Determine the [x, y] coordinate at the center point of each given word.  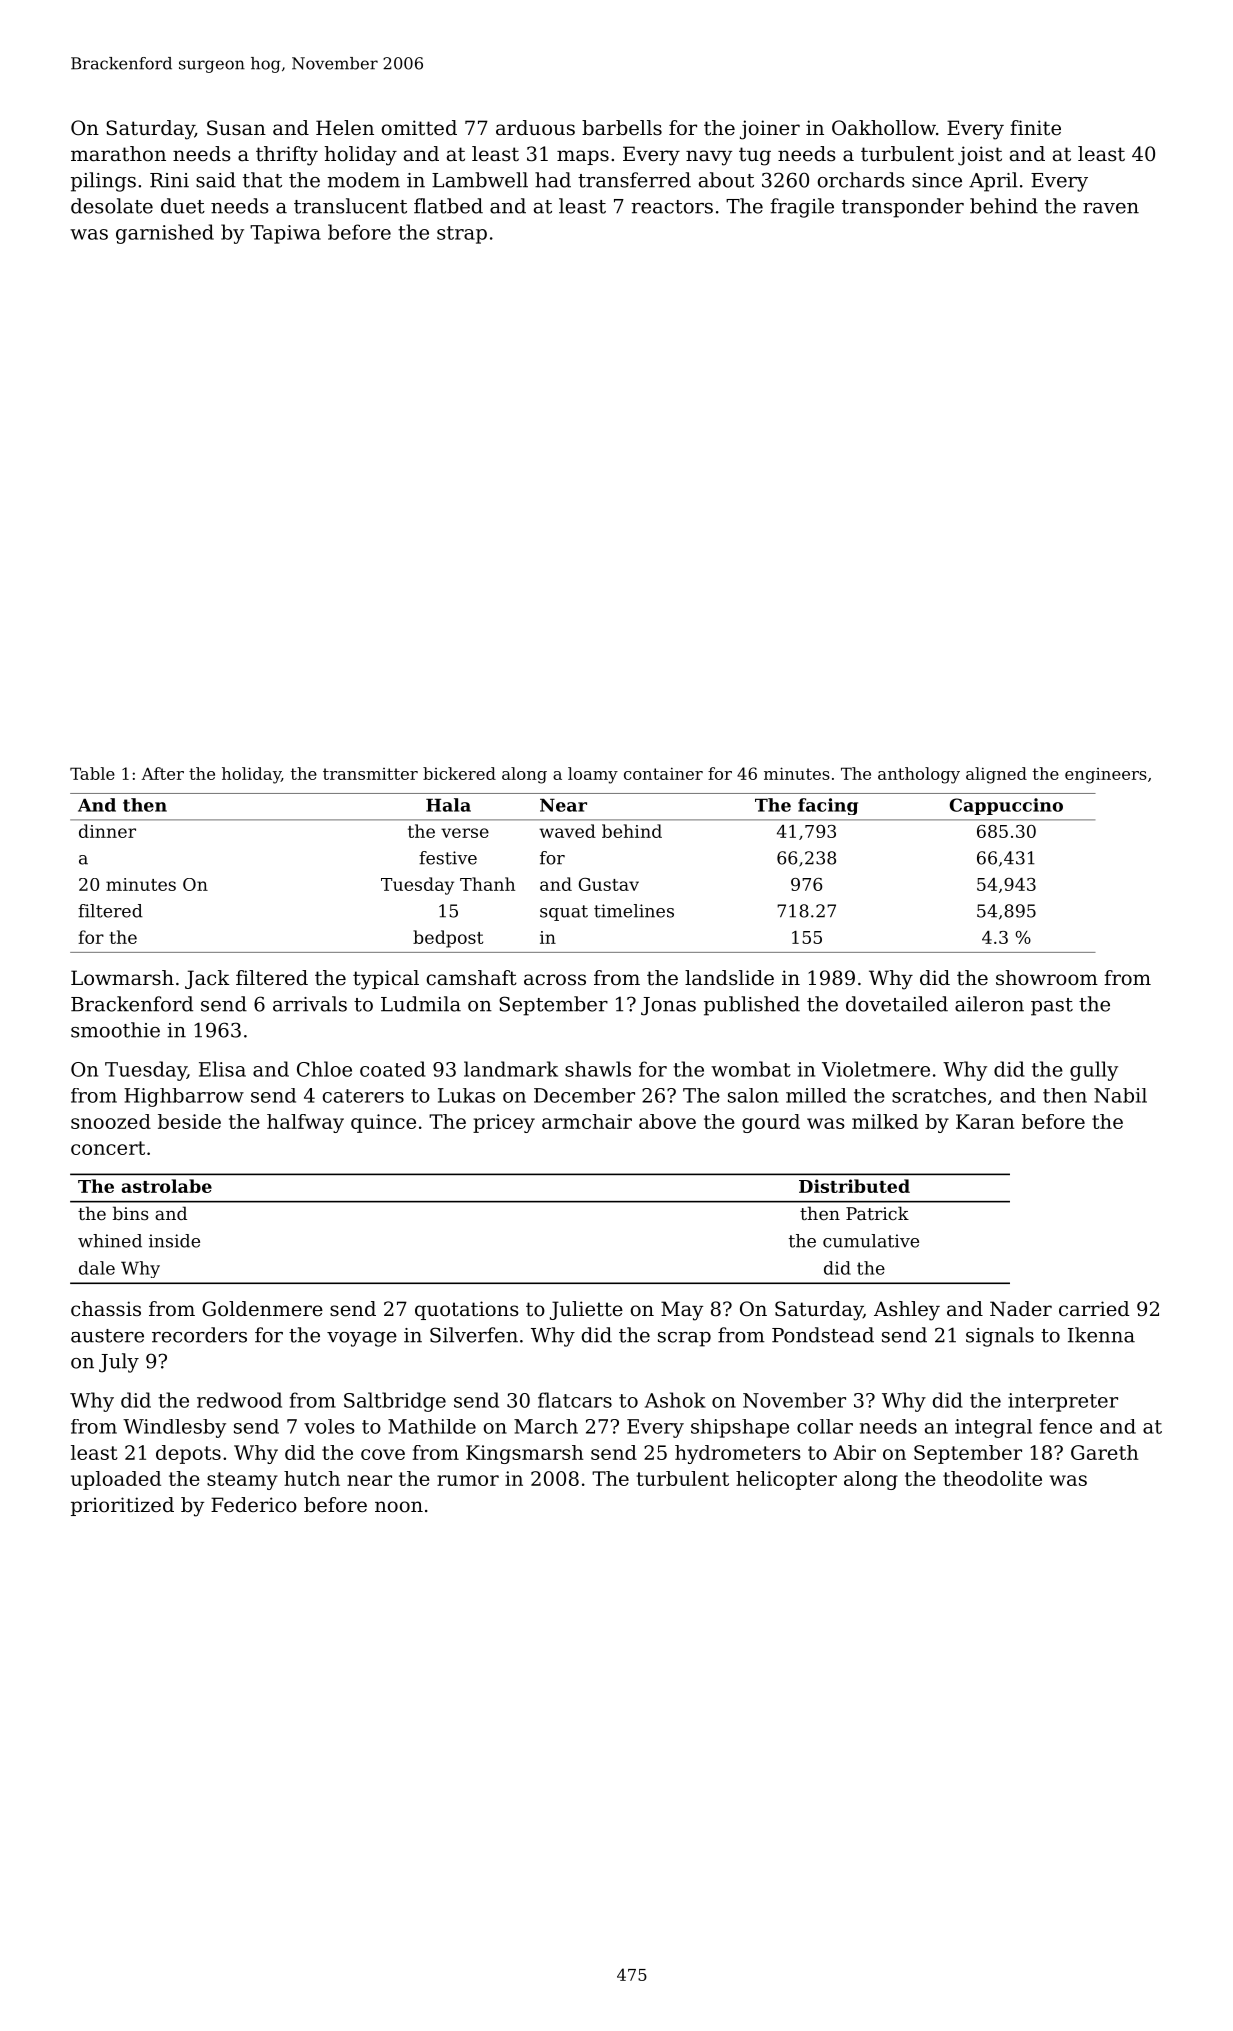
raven [1111, 208]
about [726, 180]
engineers [1106, 776]
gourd [771, 1123]
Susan [236, 128]
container [663, 773]
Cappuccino [1006, 806]
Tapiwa [285, 234]
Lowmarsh [122, 978]
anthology [919, 775]
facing [828, 806]
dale [97, 1268]
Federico [254, 1505]
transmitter [370, 774]
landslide [729, 978]
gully [1094, 1071]
